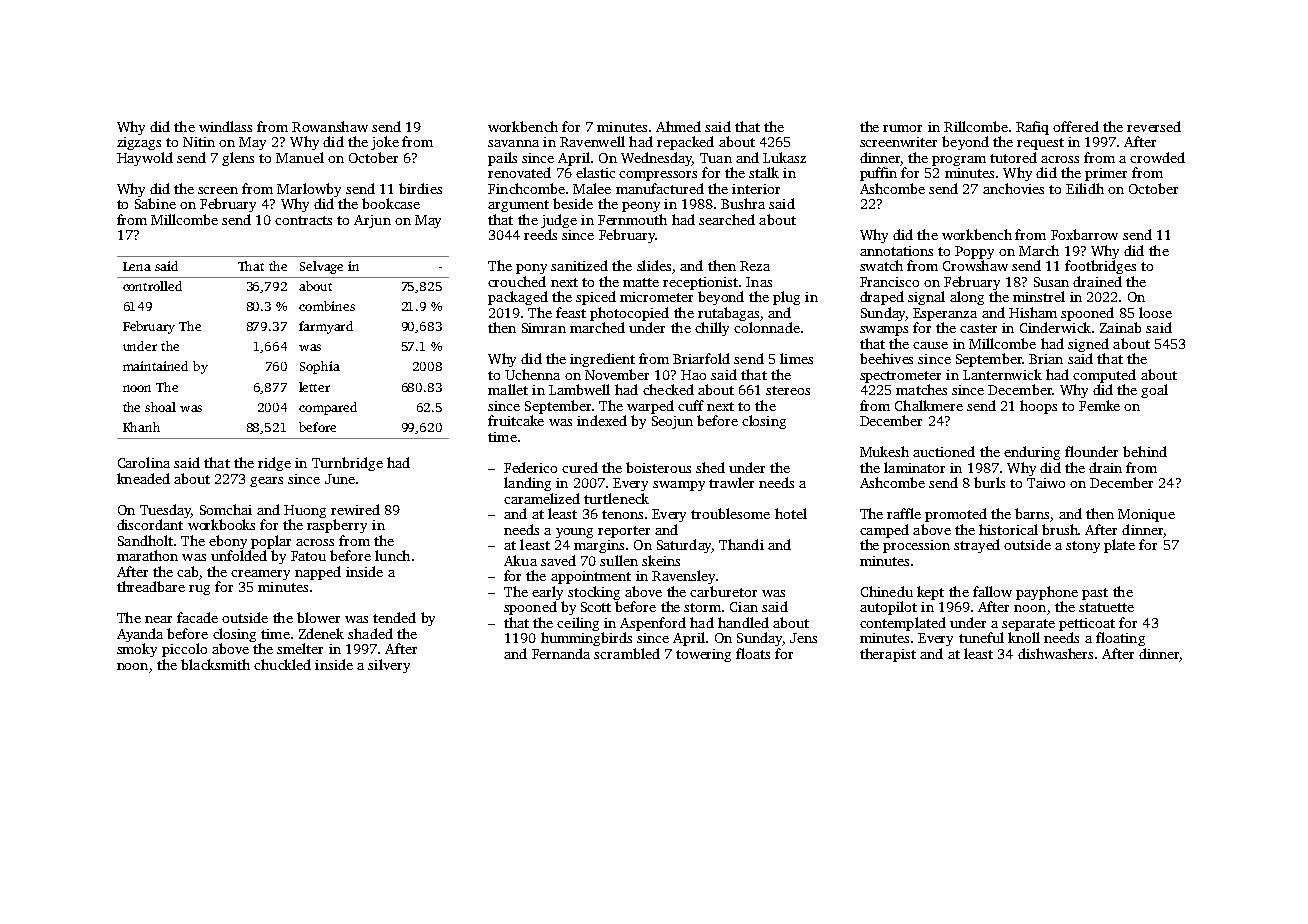 The height and width of the screenshot is (924, 1308). I want to click on limes, so click(796, 358).
